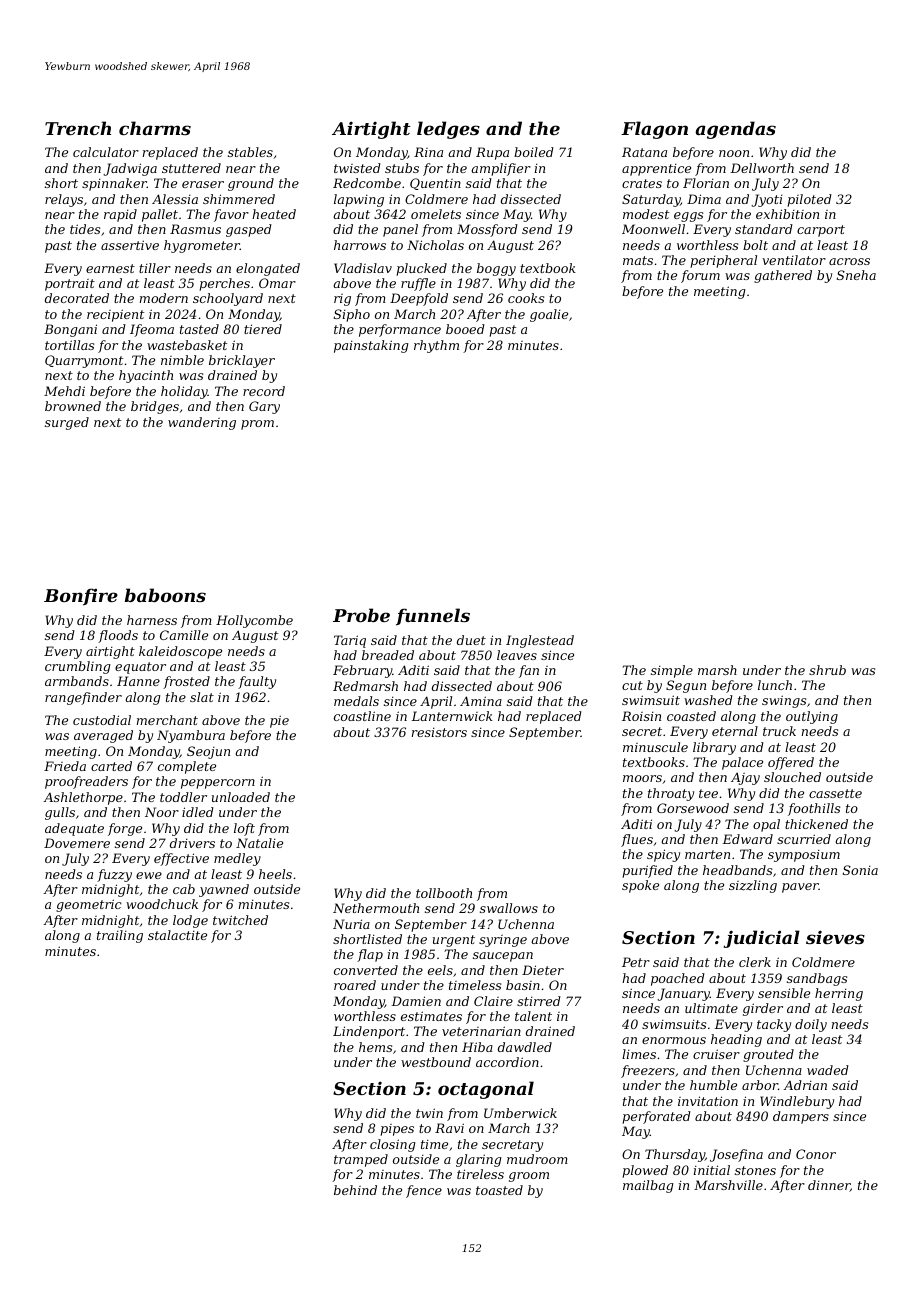 The width and height of the image is (924, 1308). What do you see at coordinates (250, 152) in the image?
I see `stables` at bounding box center [250, 152].
